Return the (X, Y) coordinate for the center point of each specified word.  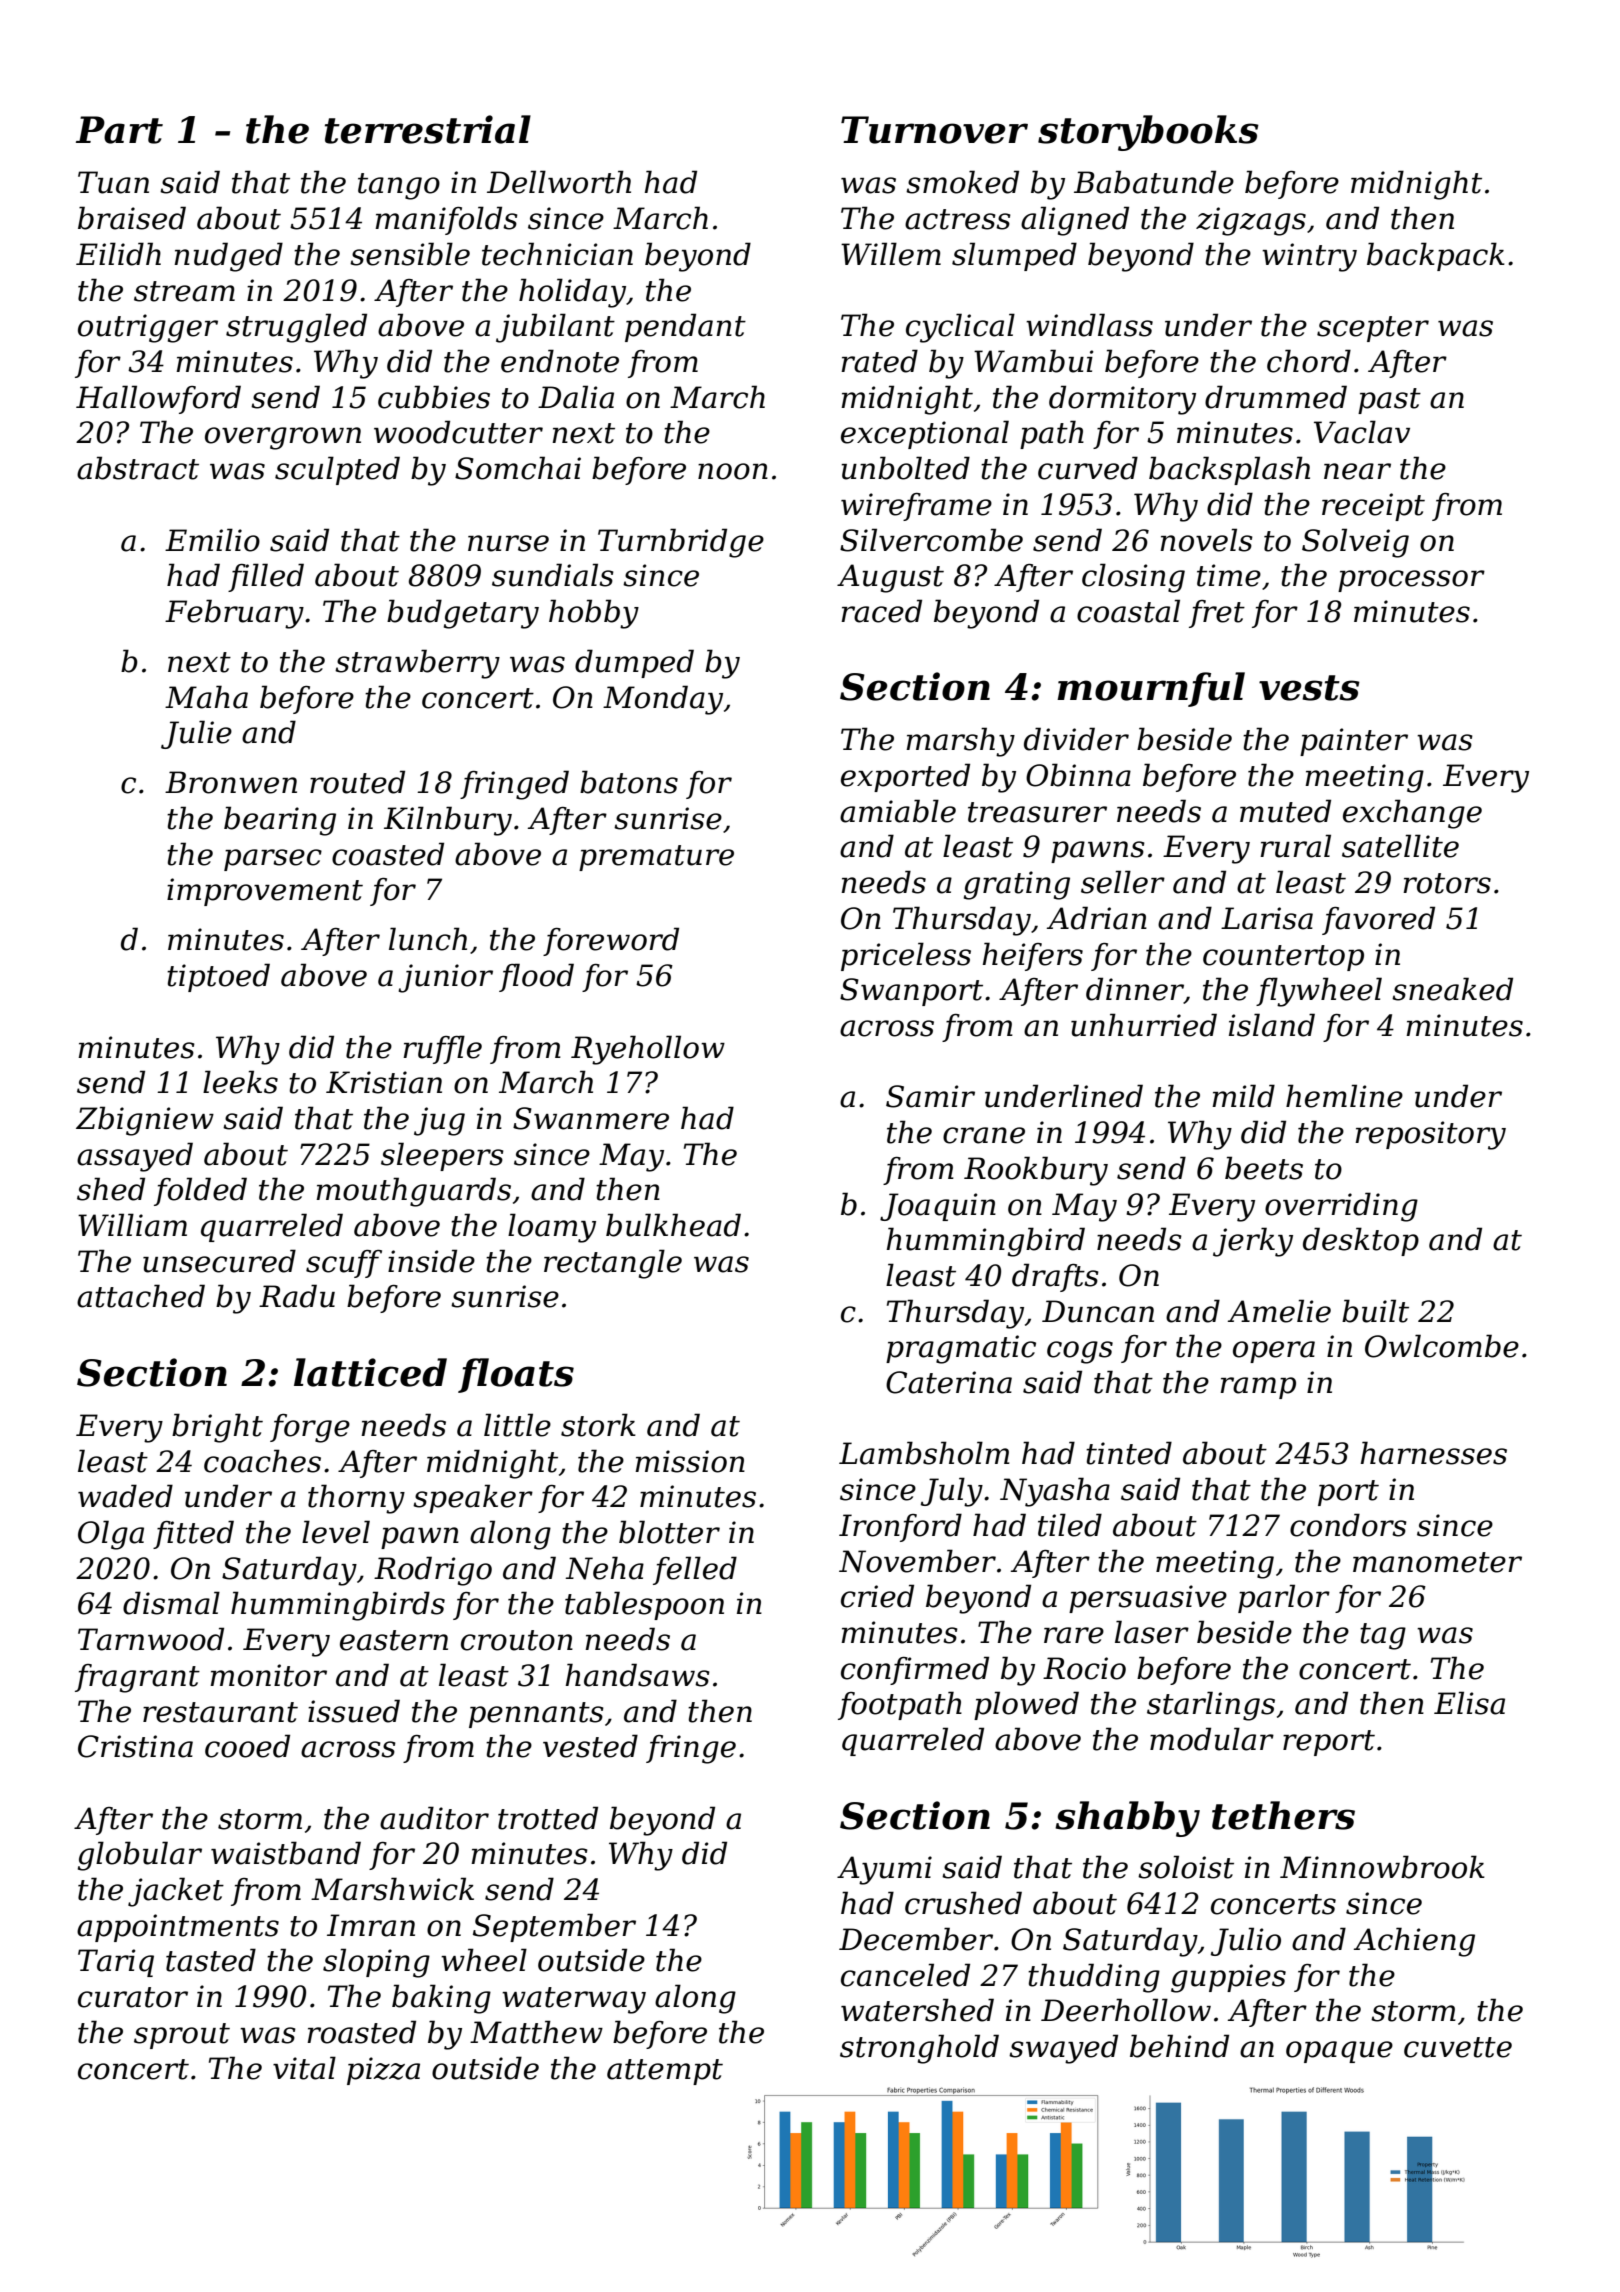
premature (656, 858)
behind (1179, 2046)
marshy (960, 742)
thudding (1094, 1978)
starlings (1211, 1706)
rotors (1447, 883)
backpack (1436, 256)
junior (445, 978)
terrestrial (428, 129)
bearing (280, 821)
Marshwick (392, 1889)
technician (557, 254)
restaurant (220, 1712)
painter (1354, 742)
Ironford (900, 1527)
